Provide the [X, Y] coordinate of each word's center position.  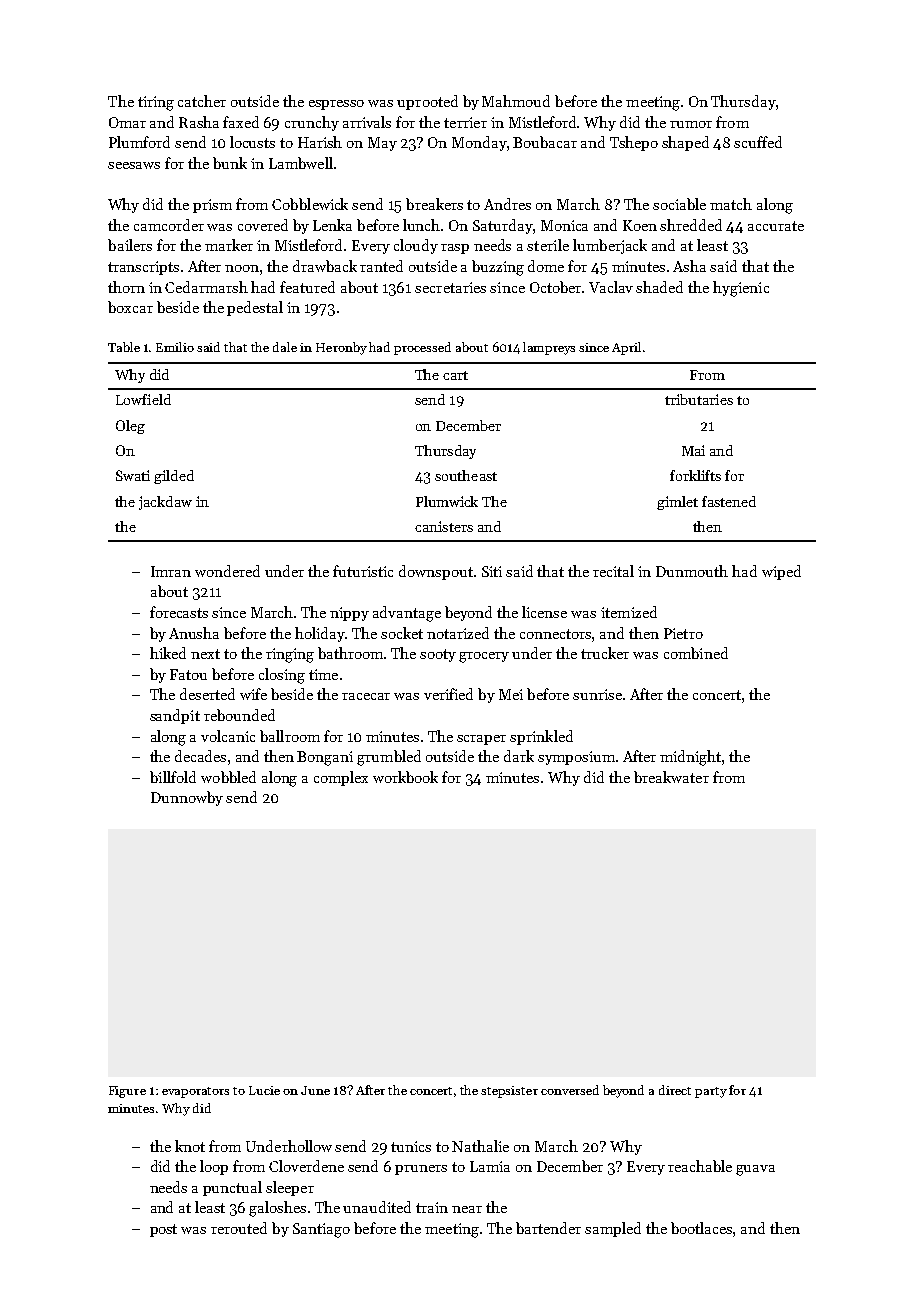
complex [341, 778]
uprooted [427, 102]
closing [282, 676]
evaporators [195, 1092]
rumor [691, 124]
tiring [156, 103]
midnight [690, 758]
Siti [492, 571]
